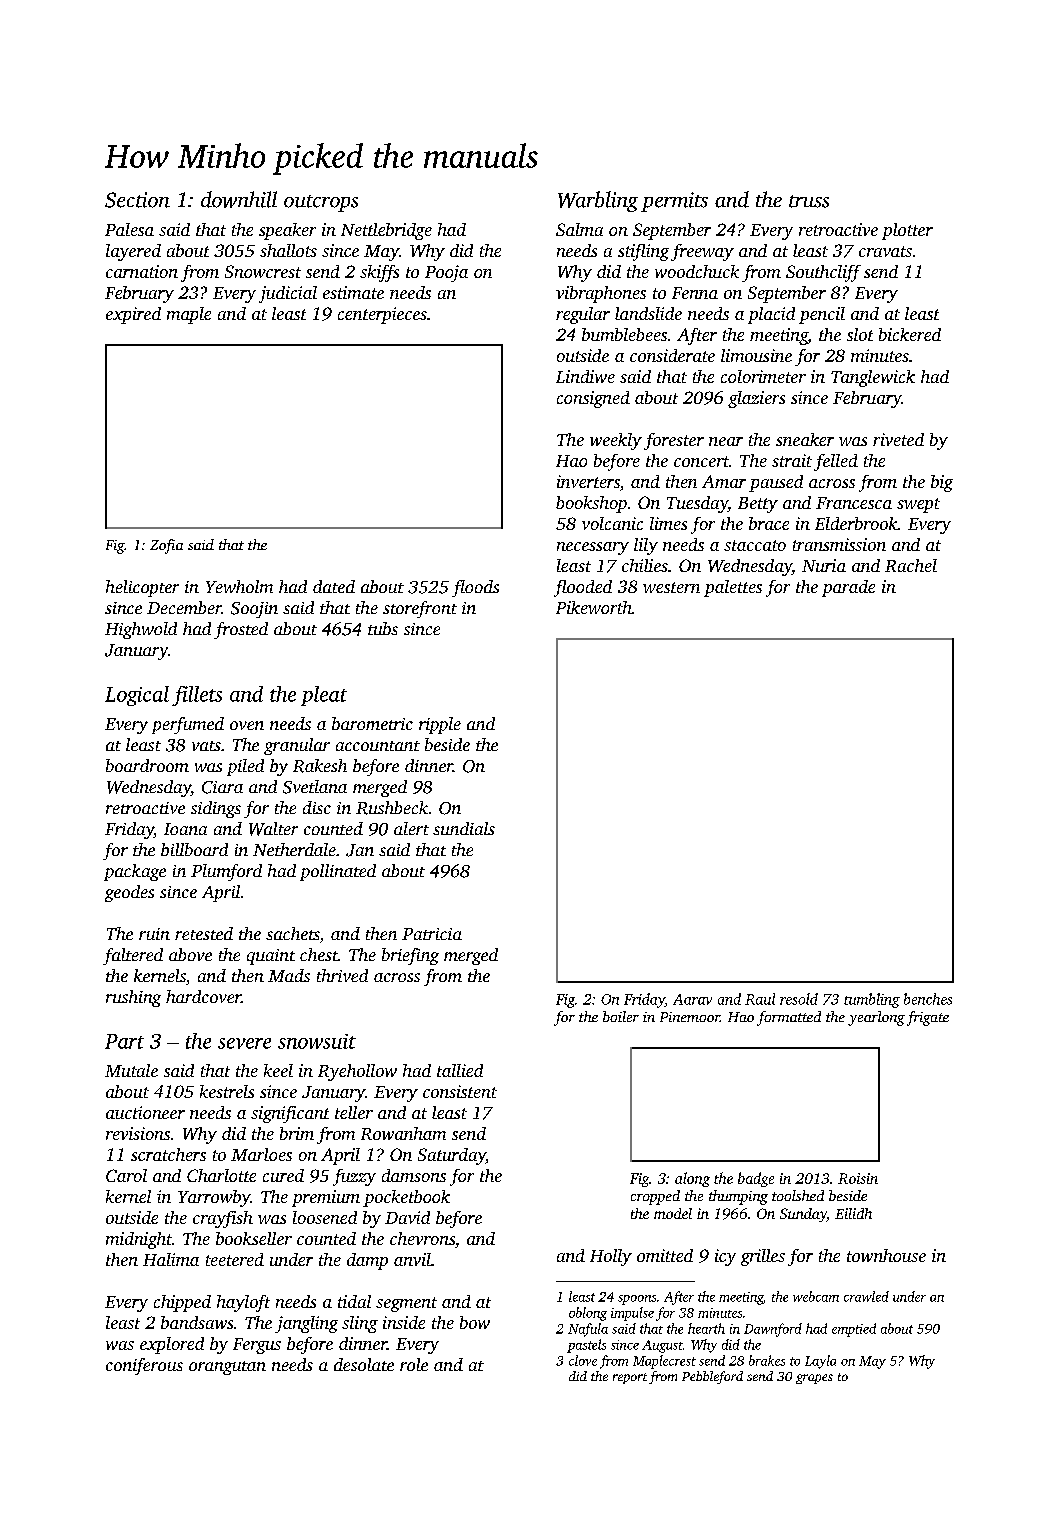 This image has height=1534, width=1059. What do you see at coordinates (133, 315) in the image?
I see `expired` at bounding box center [133, 315].
